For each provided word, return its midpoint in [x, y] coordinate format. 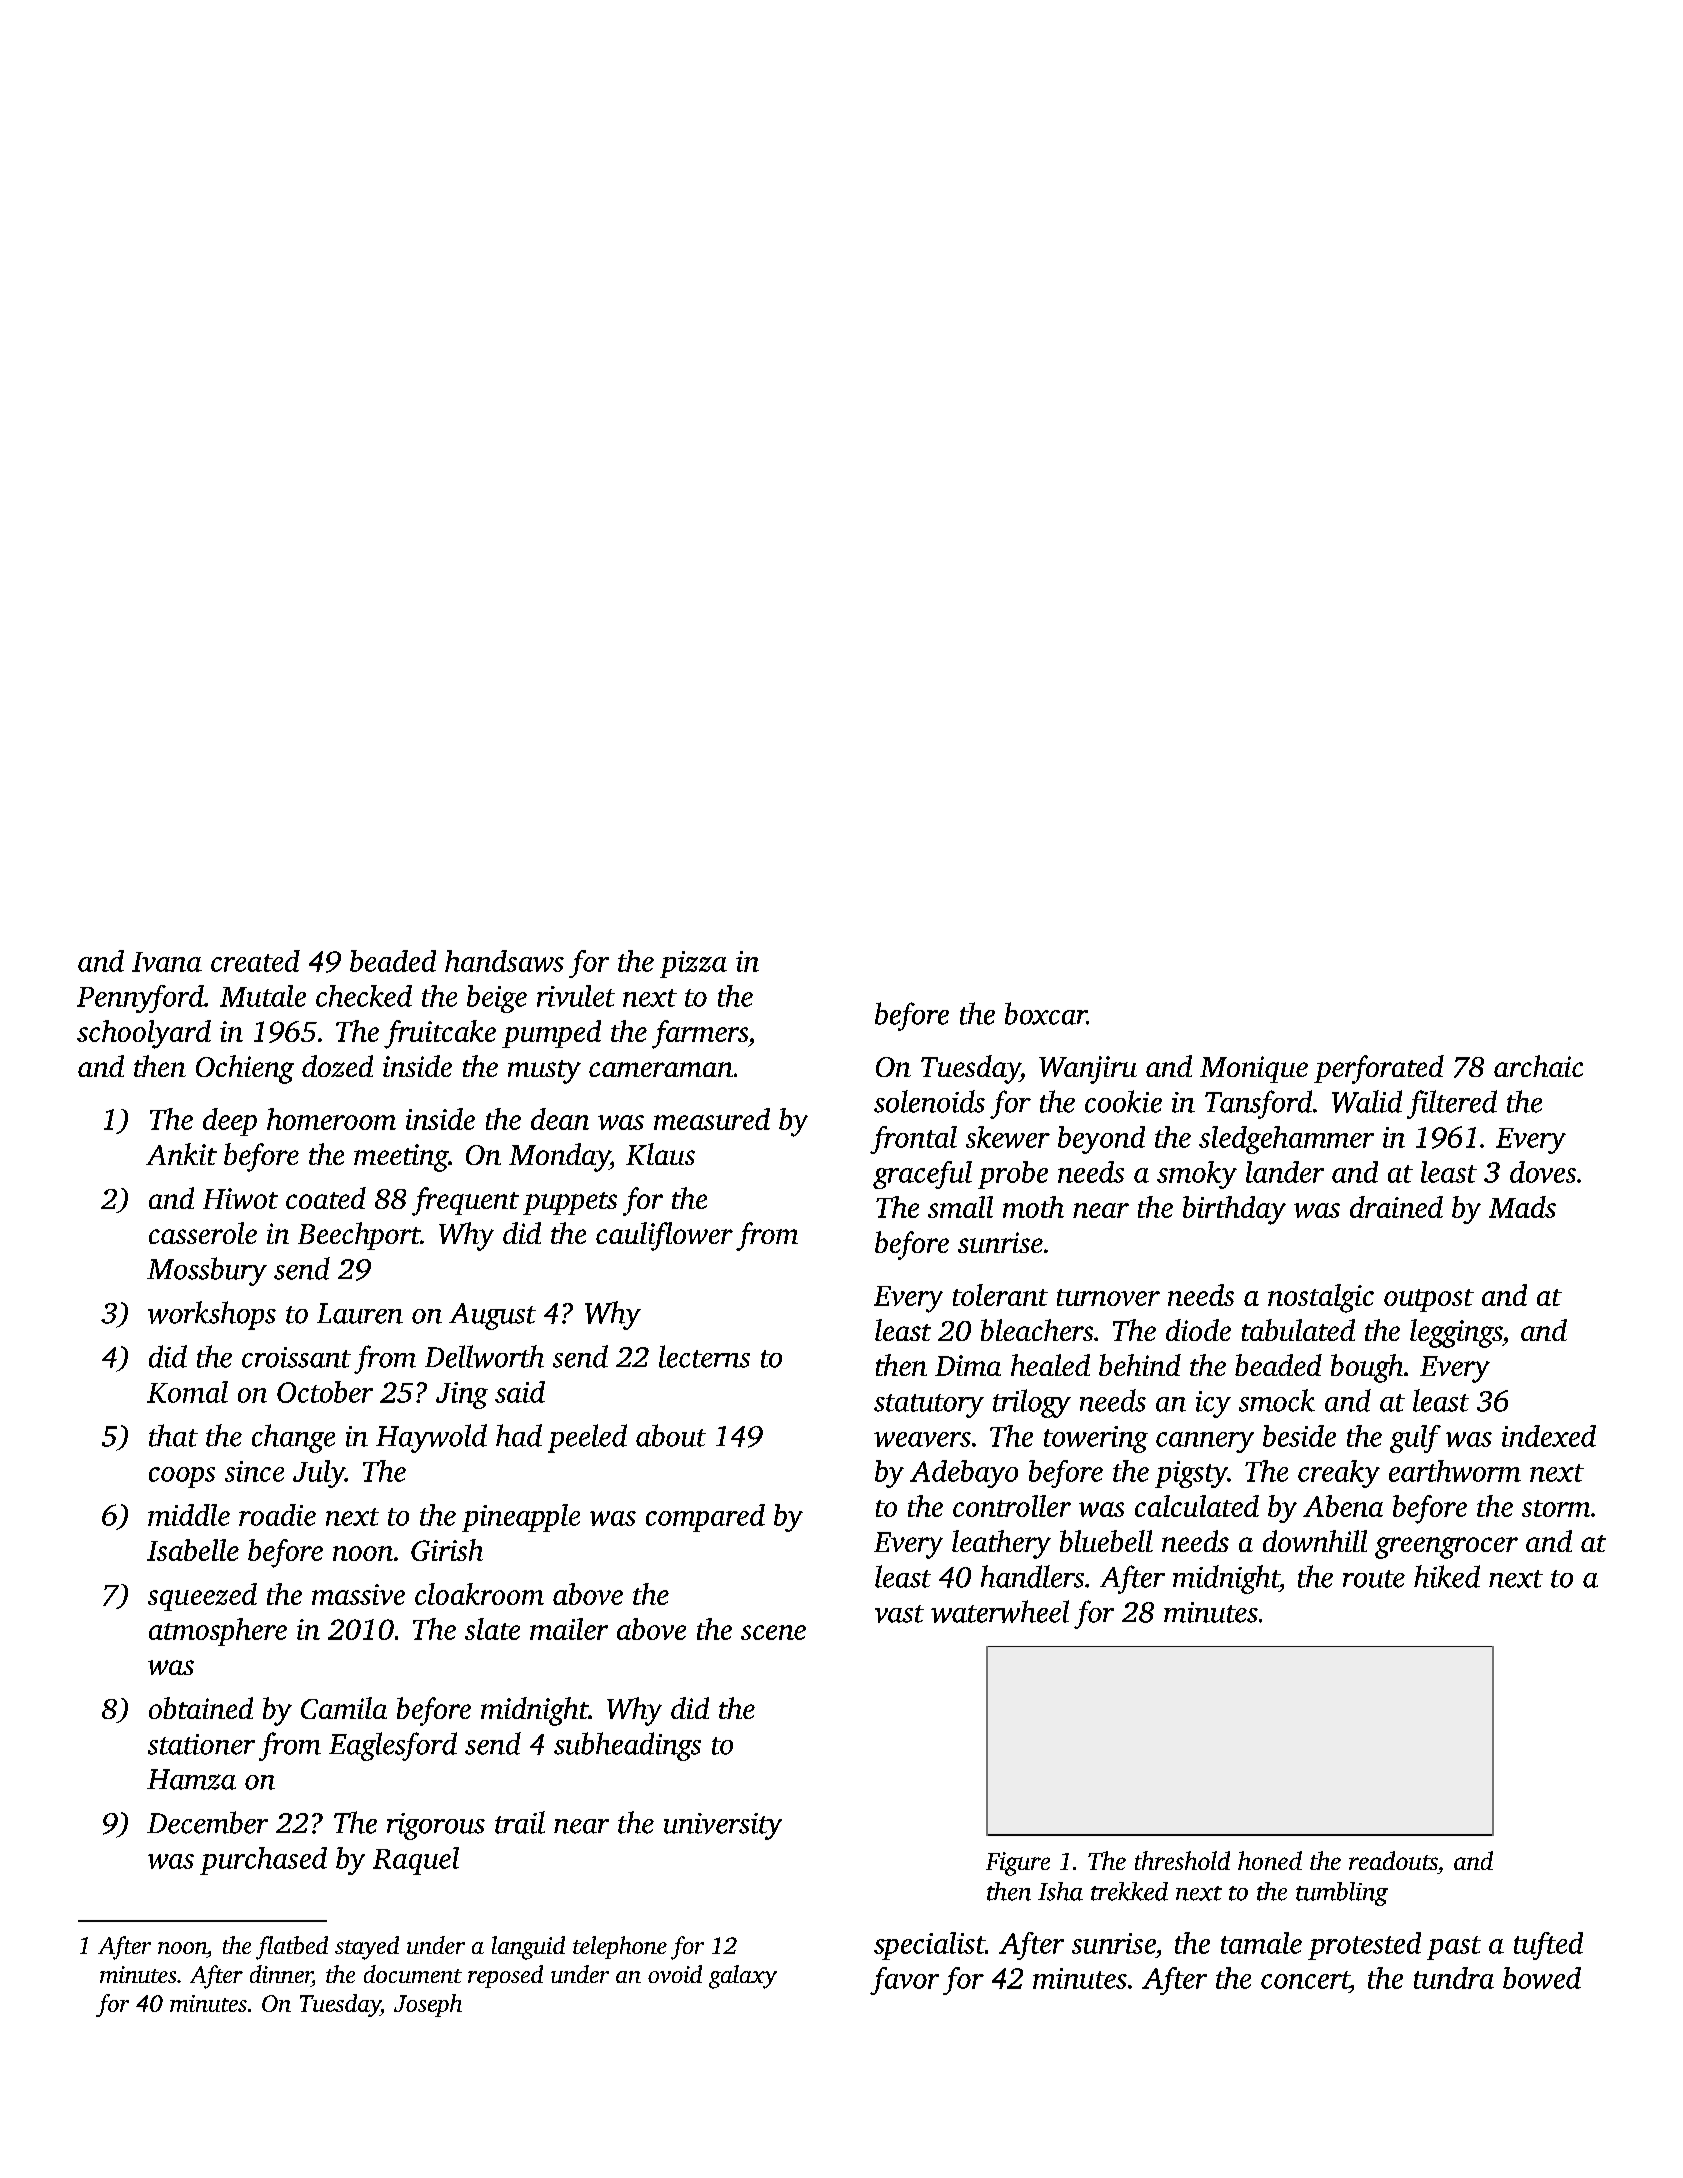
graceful [922, 1175]
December [207, 1822]
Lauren [360, 1313]
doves [1543, 1172]
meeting [401, 1158]
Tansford [1258, 1104]
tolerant [1000, 1295]
